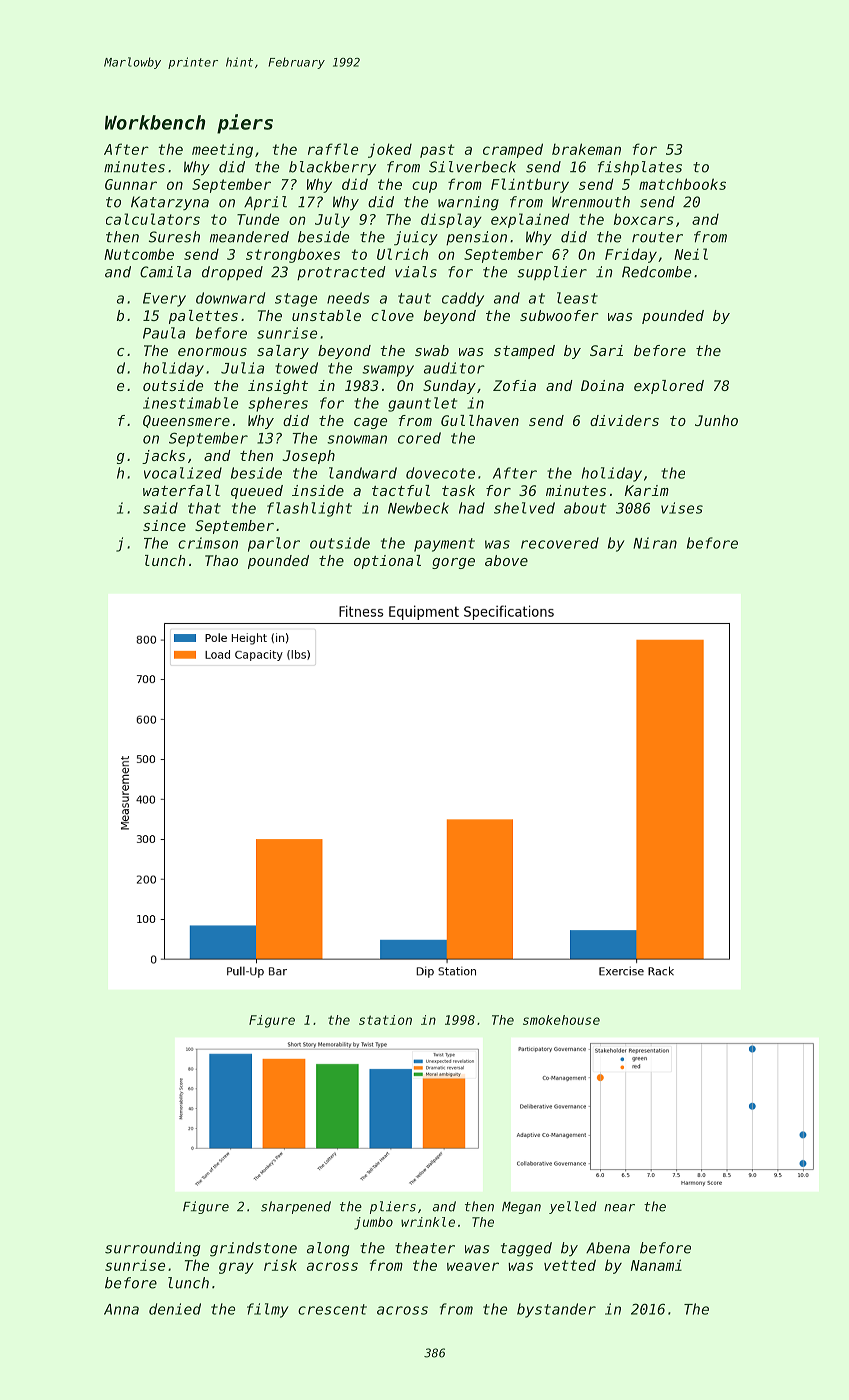 This page has height=1400, width=849. What do you see at coordinates (691, 254) in the page?
I see `Neil` at bounding box center [691, 254].
